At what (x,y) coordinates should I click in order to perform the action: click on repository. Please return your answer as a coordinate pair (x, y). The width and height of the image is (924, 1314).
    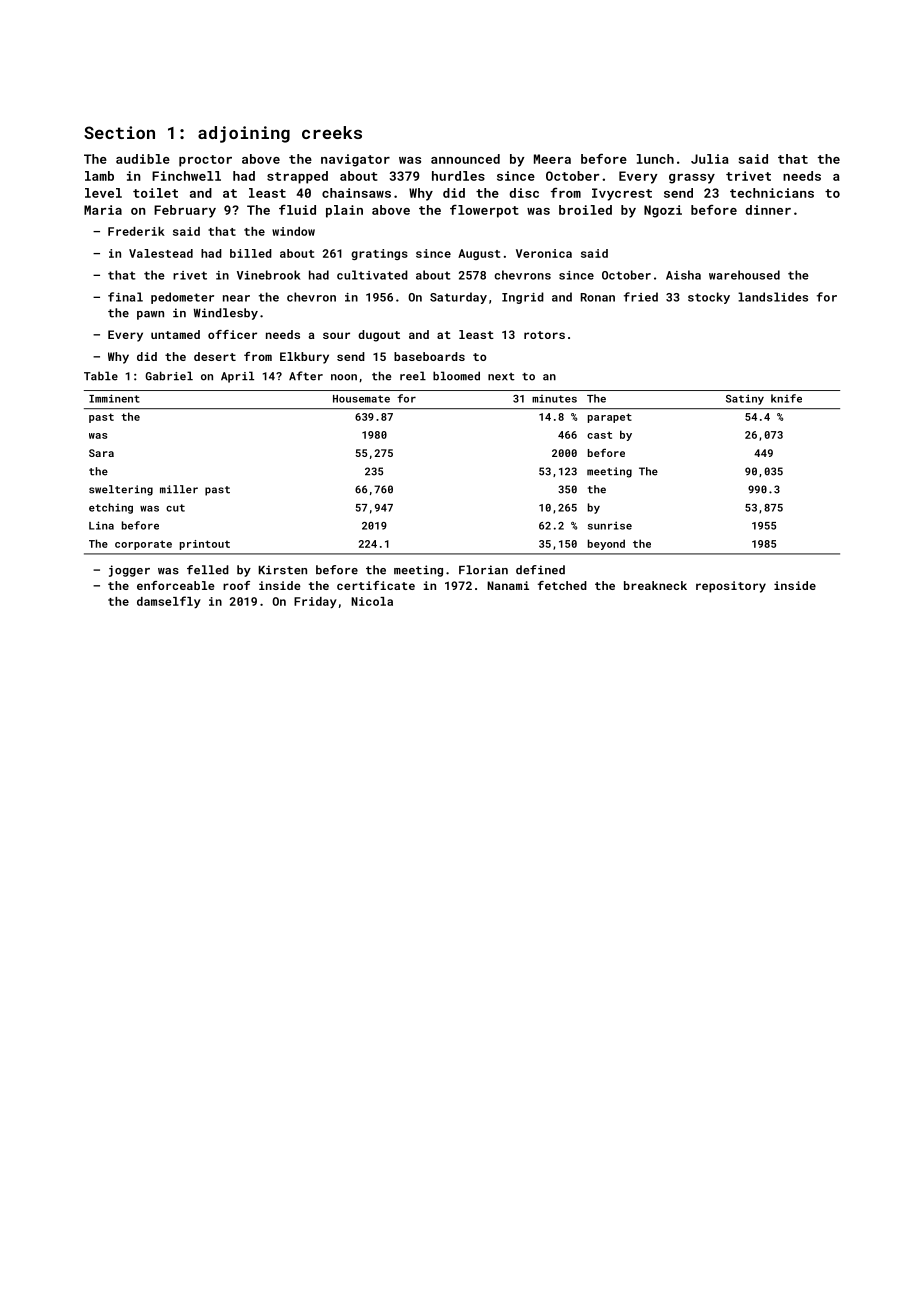
    Looking at the image, I should click on (731, 587).
